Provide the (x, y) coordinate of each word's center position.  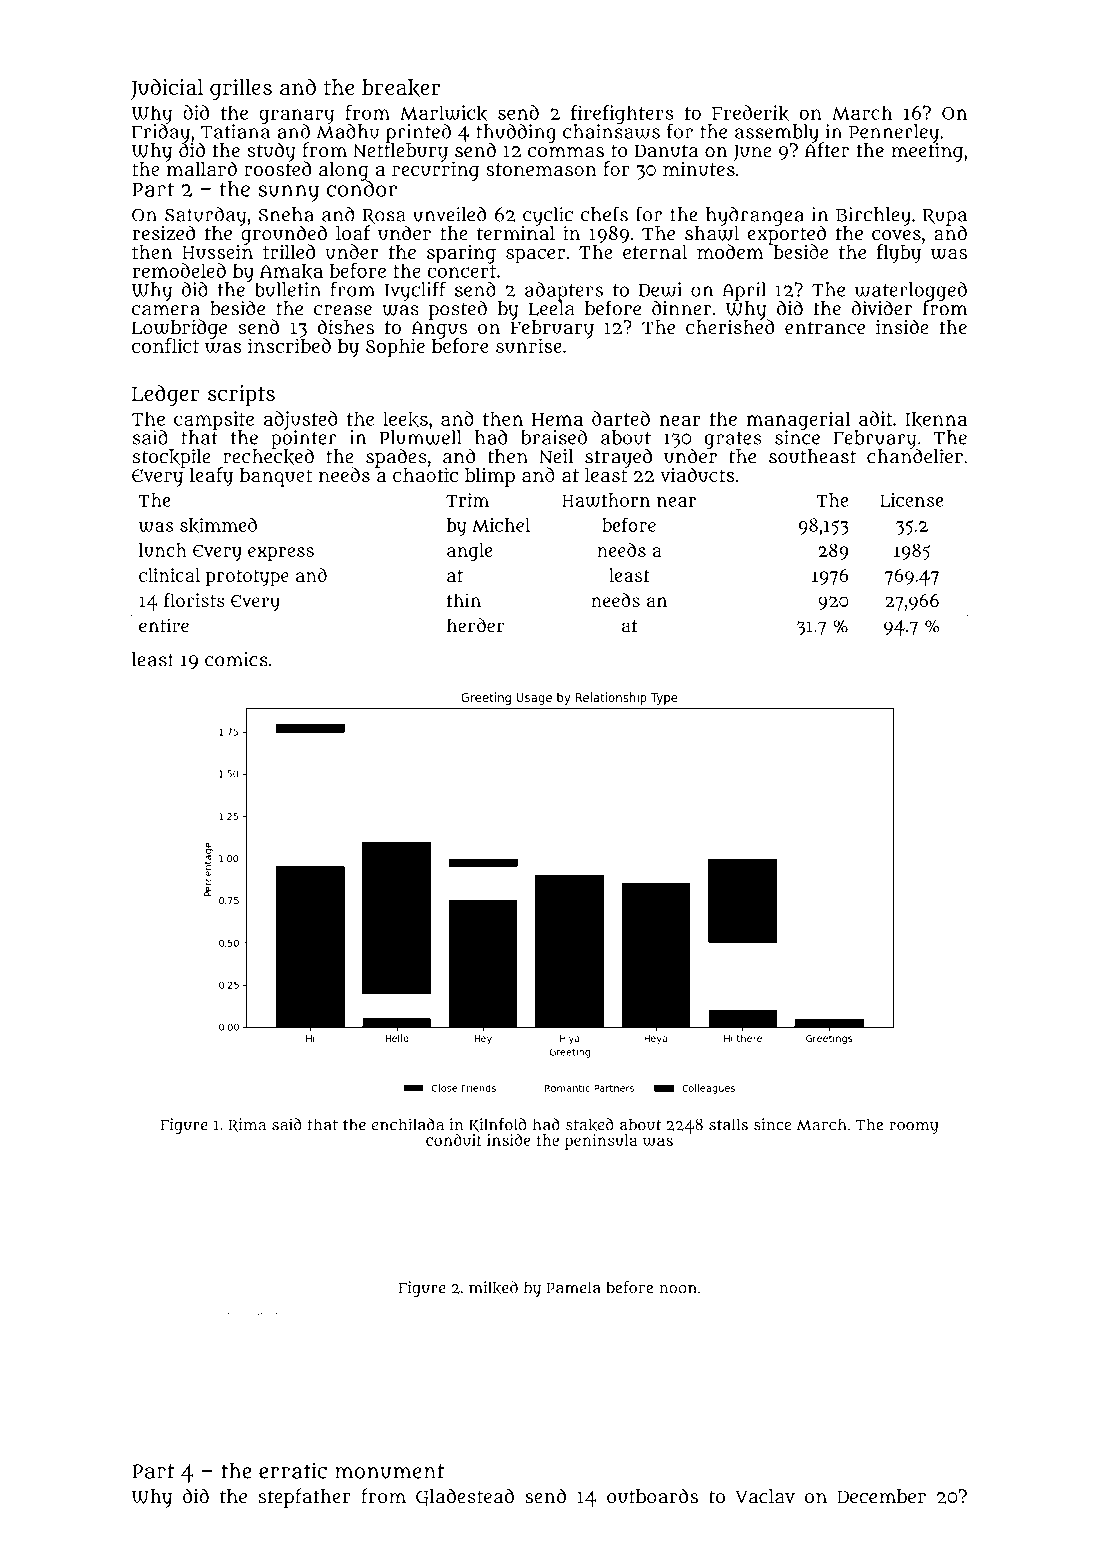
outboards (652, 1496)
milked (493, 1287)
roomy (914, 1127)
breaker (401, 88)
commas (566, 152)
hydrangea (755, 216)
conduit (454, 1140)
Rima (247, 1125)
